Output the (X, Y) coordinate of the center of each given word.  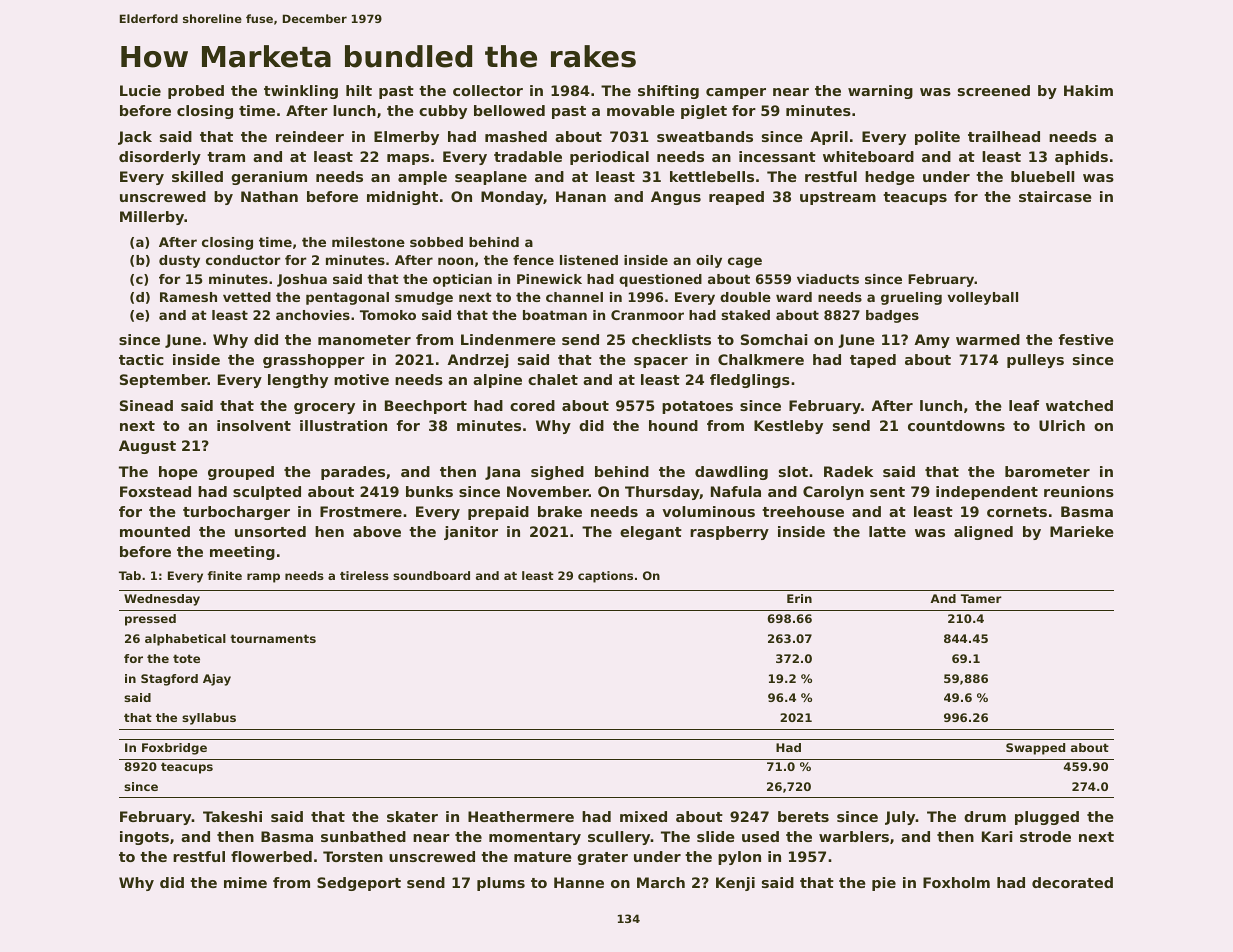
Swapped (1035, 749)
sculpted (267, 493)
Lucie (140, 90)
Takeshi (232, 816)
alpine (497, 381)
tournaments (273, 638)
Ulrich (1062, 425)
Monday (512, 198)
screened (994, 90)
